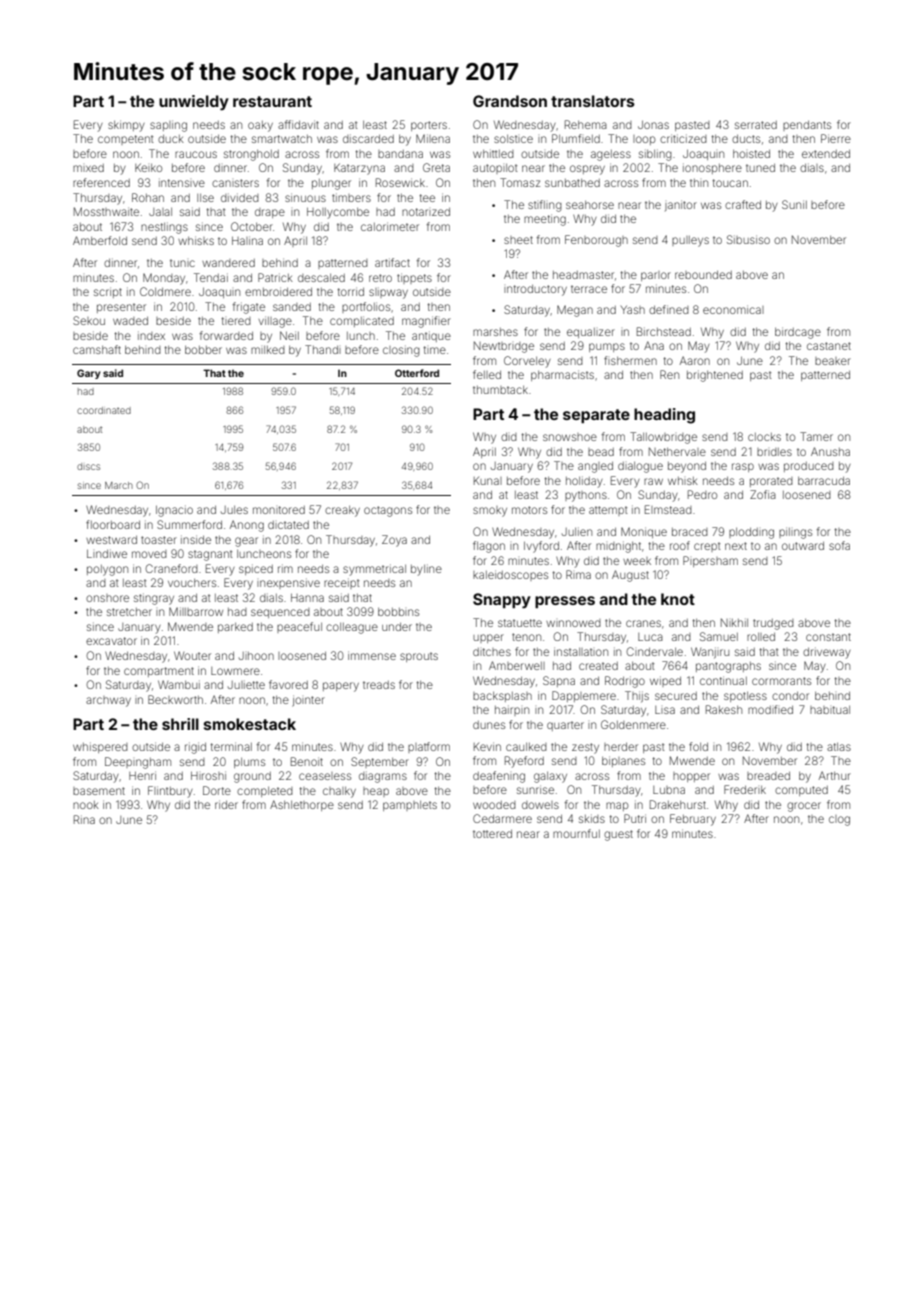 The height and width of the page is (1308, 924). Describe the element at coordinates (803, 546) in the page. I see `outward` at that location.
